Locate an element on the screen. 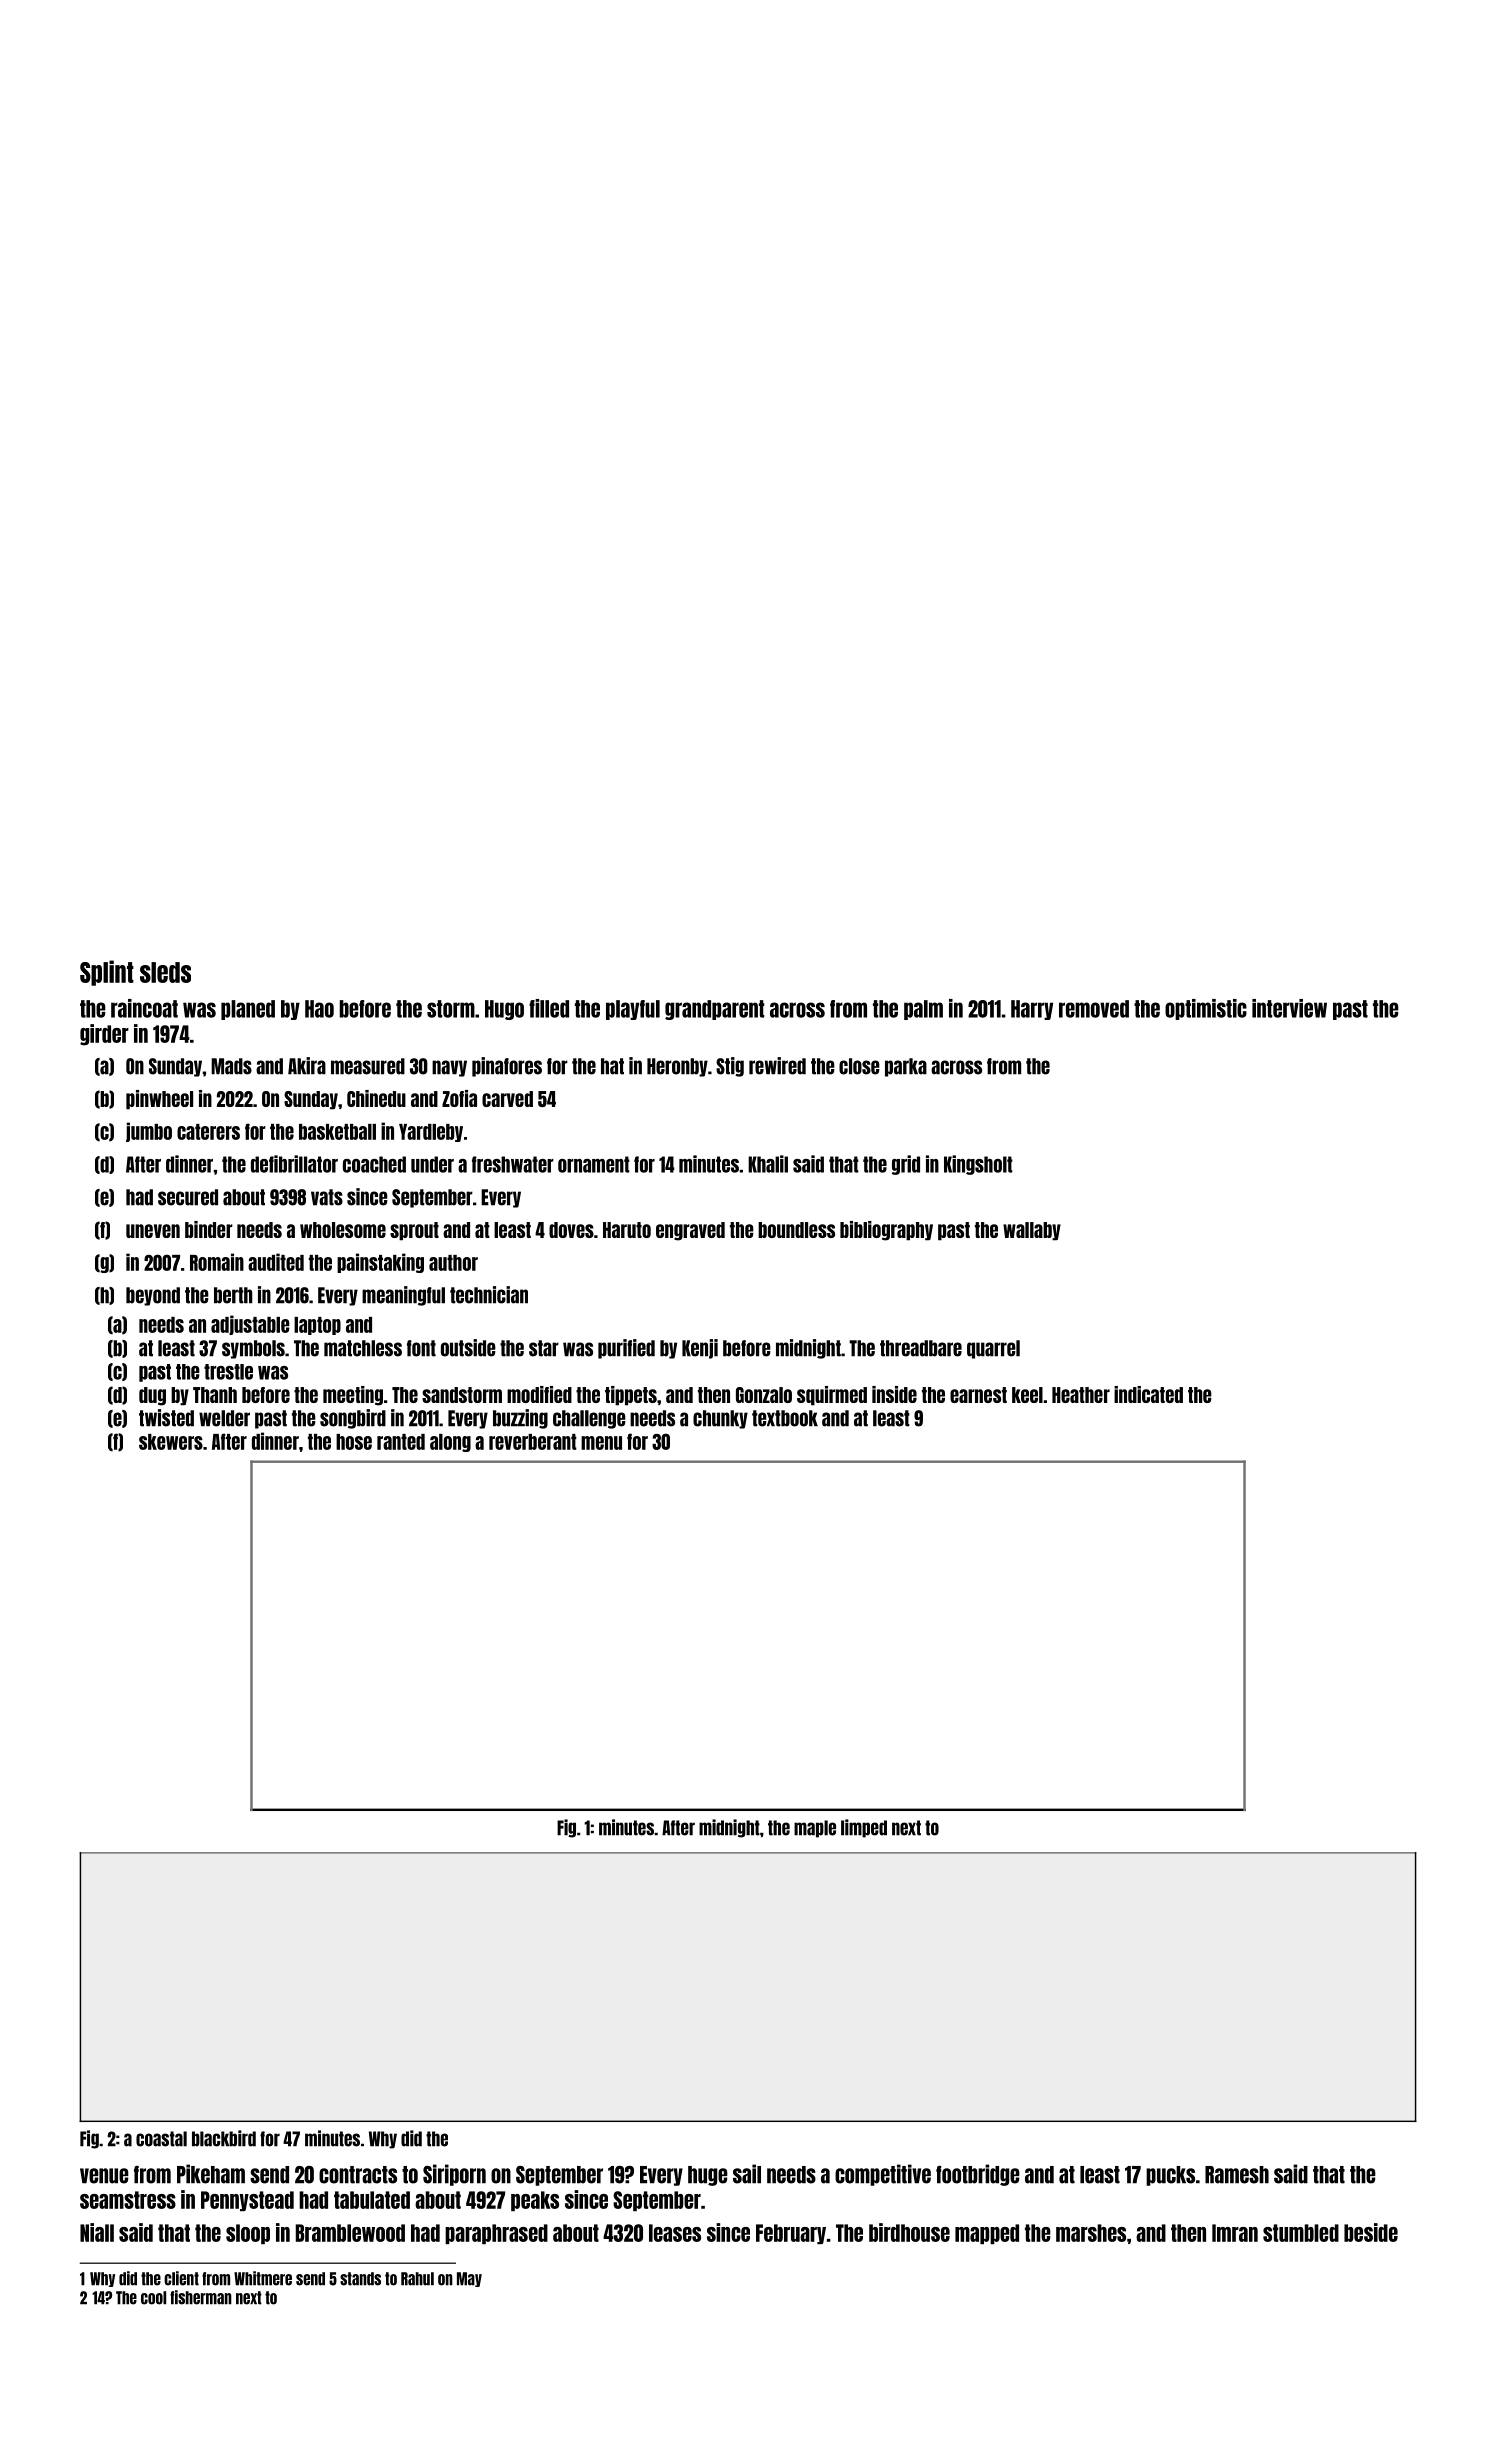 The width and height of the screenshot is (1496, 2464). Hao is located at coordinates (319, 1009).
